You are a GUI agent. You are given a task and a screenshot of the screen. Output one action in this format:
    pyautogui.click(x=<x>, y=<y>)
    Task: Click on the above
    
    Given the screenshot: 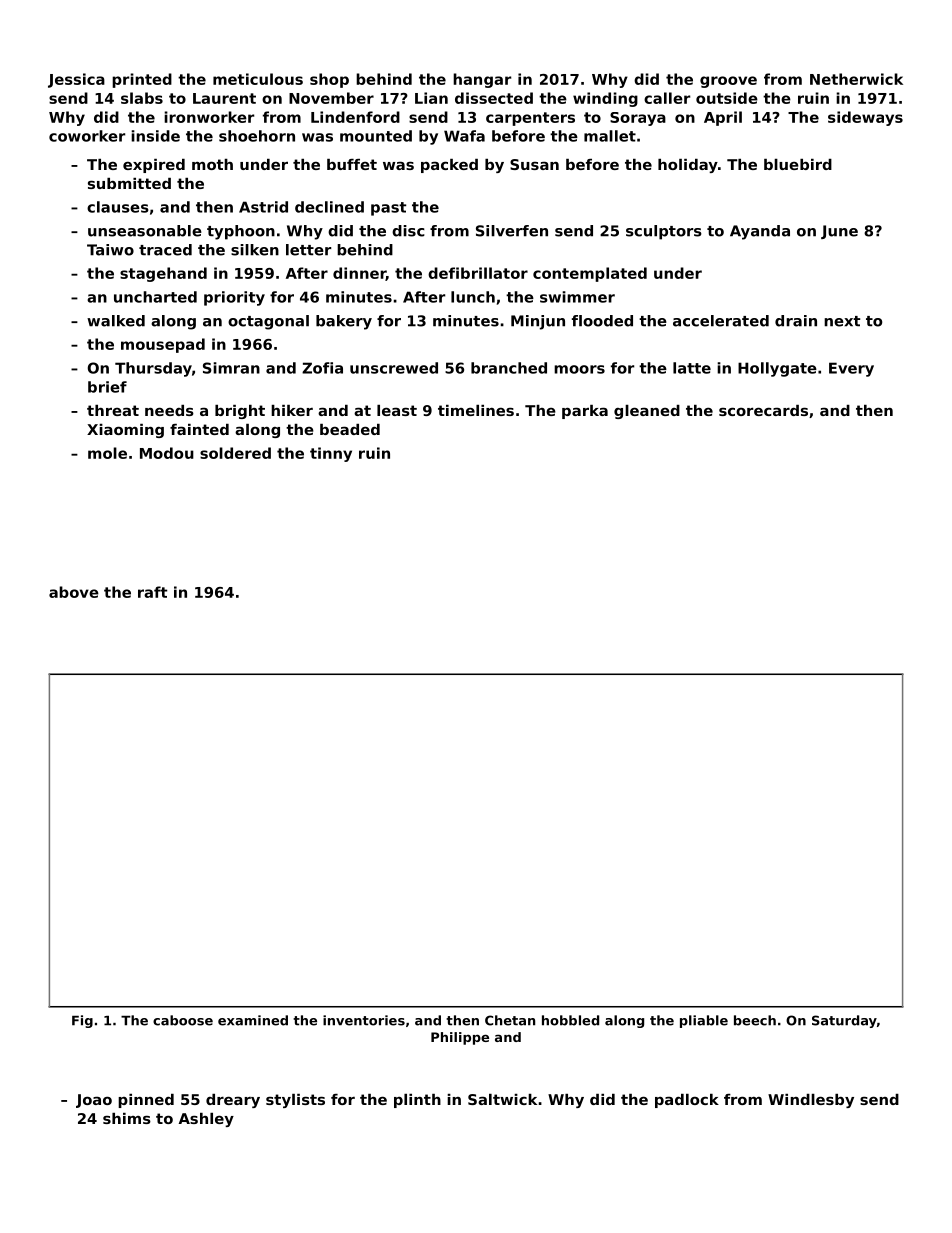 What is the action you would take?
    pyautogui.click(x=74, y=592)
